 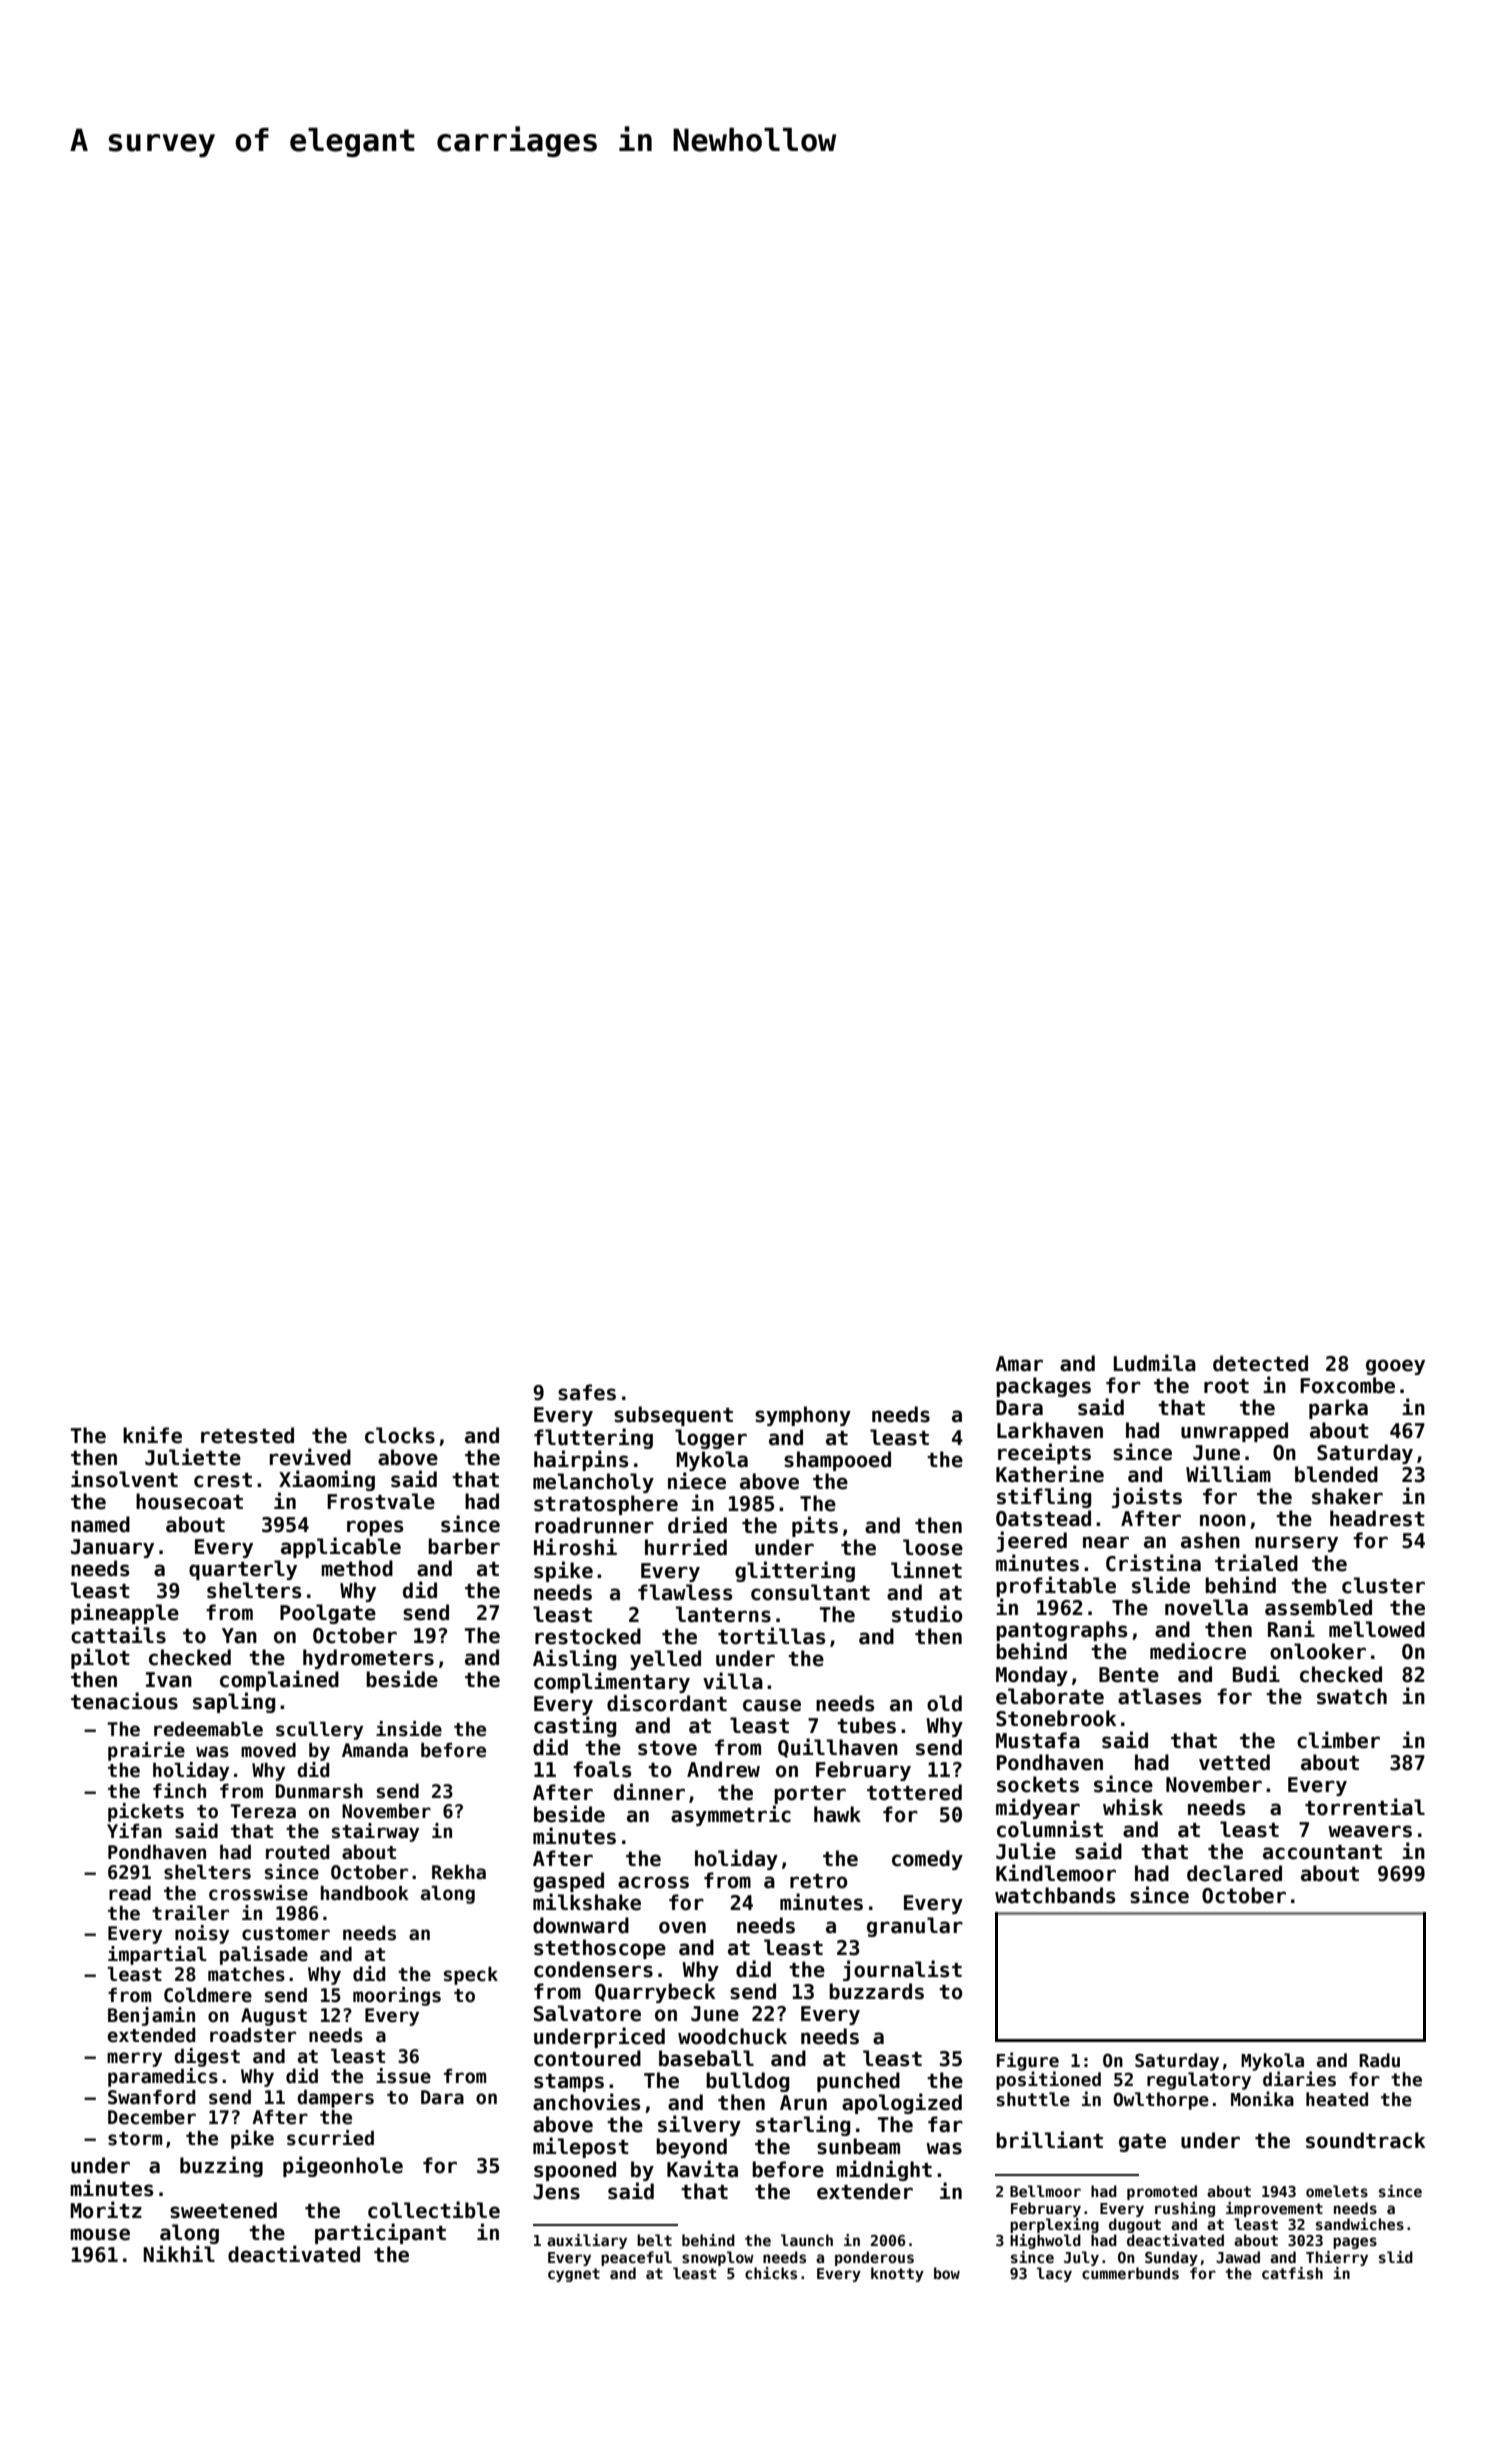 What do you see at coordinates (179, 2253) in the image?
I see `Nikhil` at bounding box center [179, 2253].
